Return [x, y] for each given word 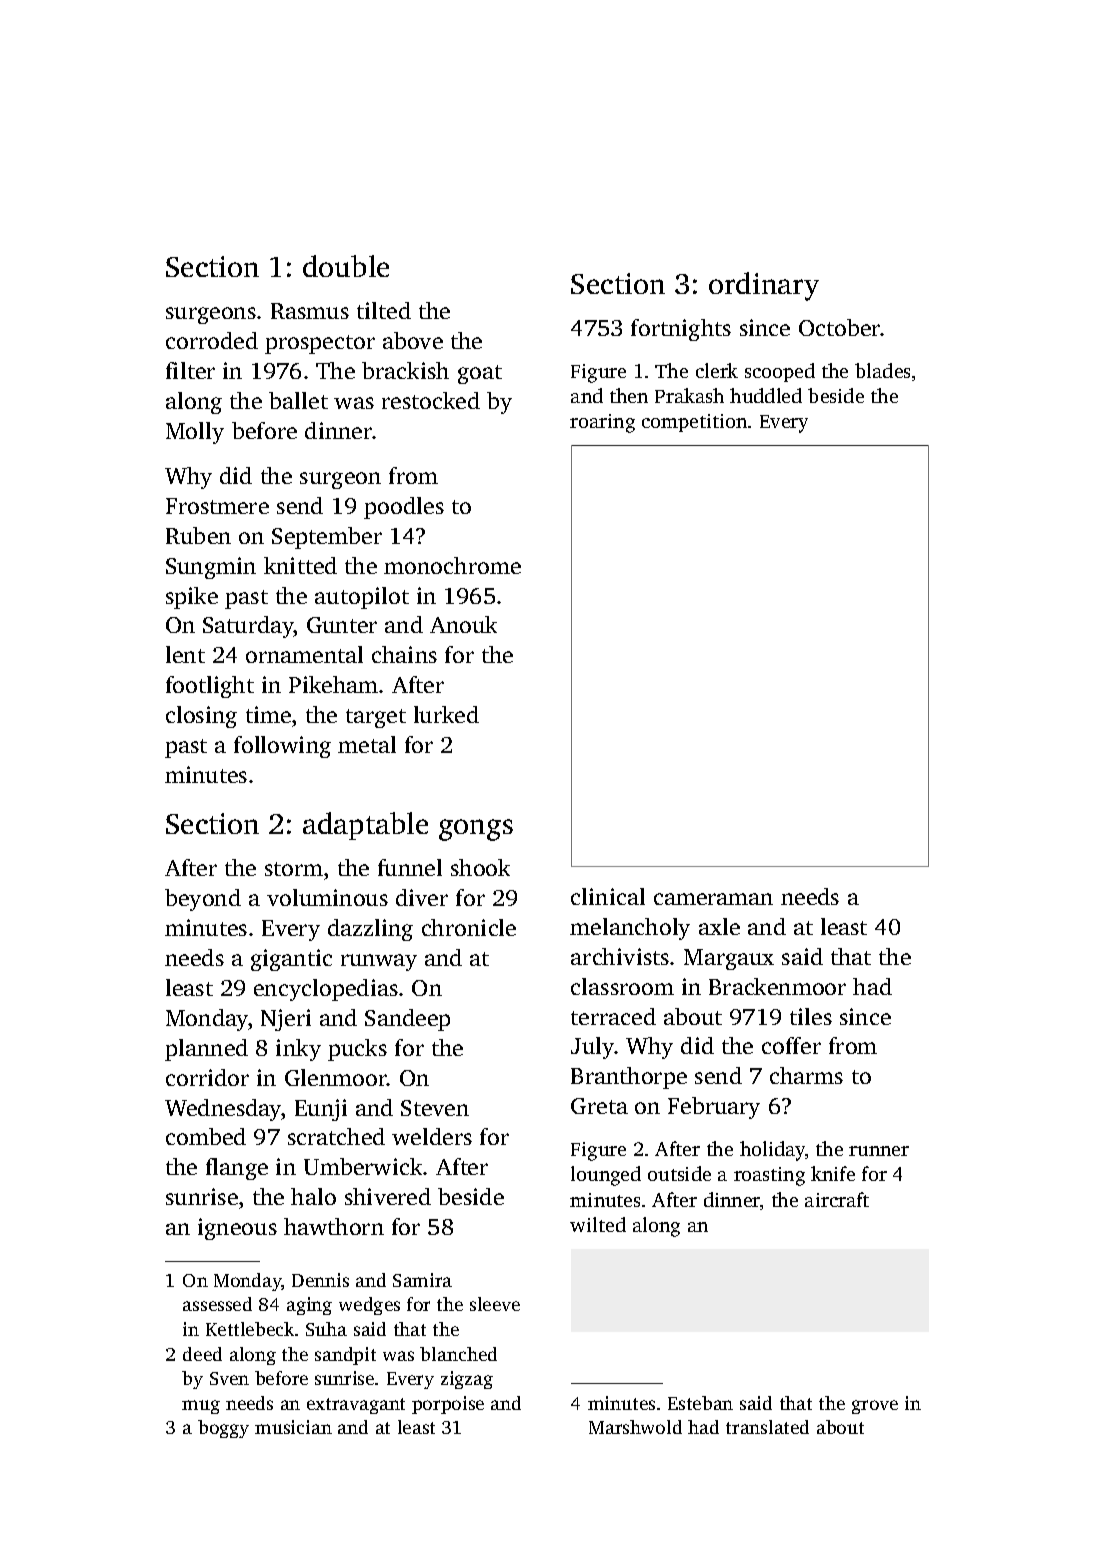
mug [201, 1407]
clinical [608, 896]
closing [201, 717]
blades [882, 370]
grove [875, 1407]
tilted [384, 310]
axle [719, 926]
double [346, 266]
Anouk [463, 624]
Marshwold [635, 1427]
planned [206, 1050]
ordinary [764, 286]
